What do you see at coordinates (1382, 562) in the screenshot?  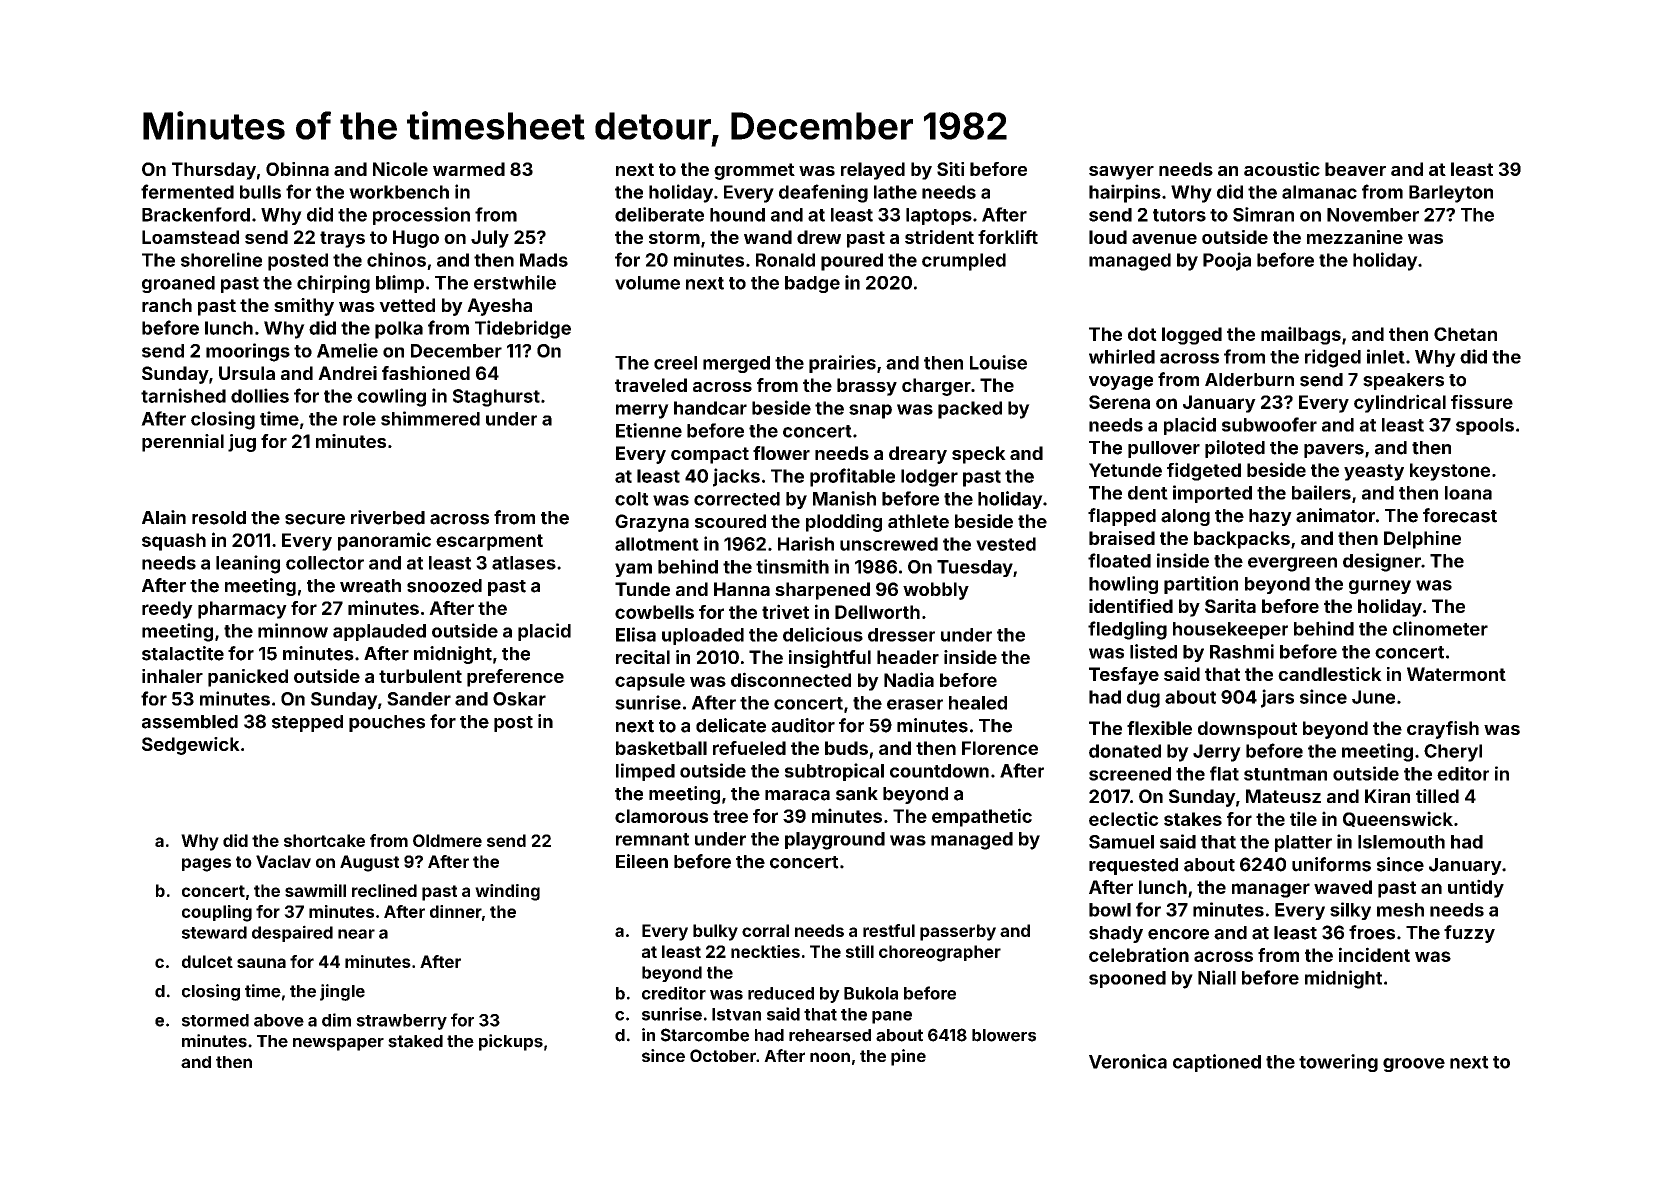 I see `designer` at bounding box center [1382, 562].
